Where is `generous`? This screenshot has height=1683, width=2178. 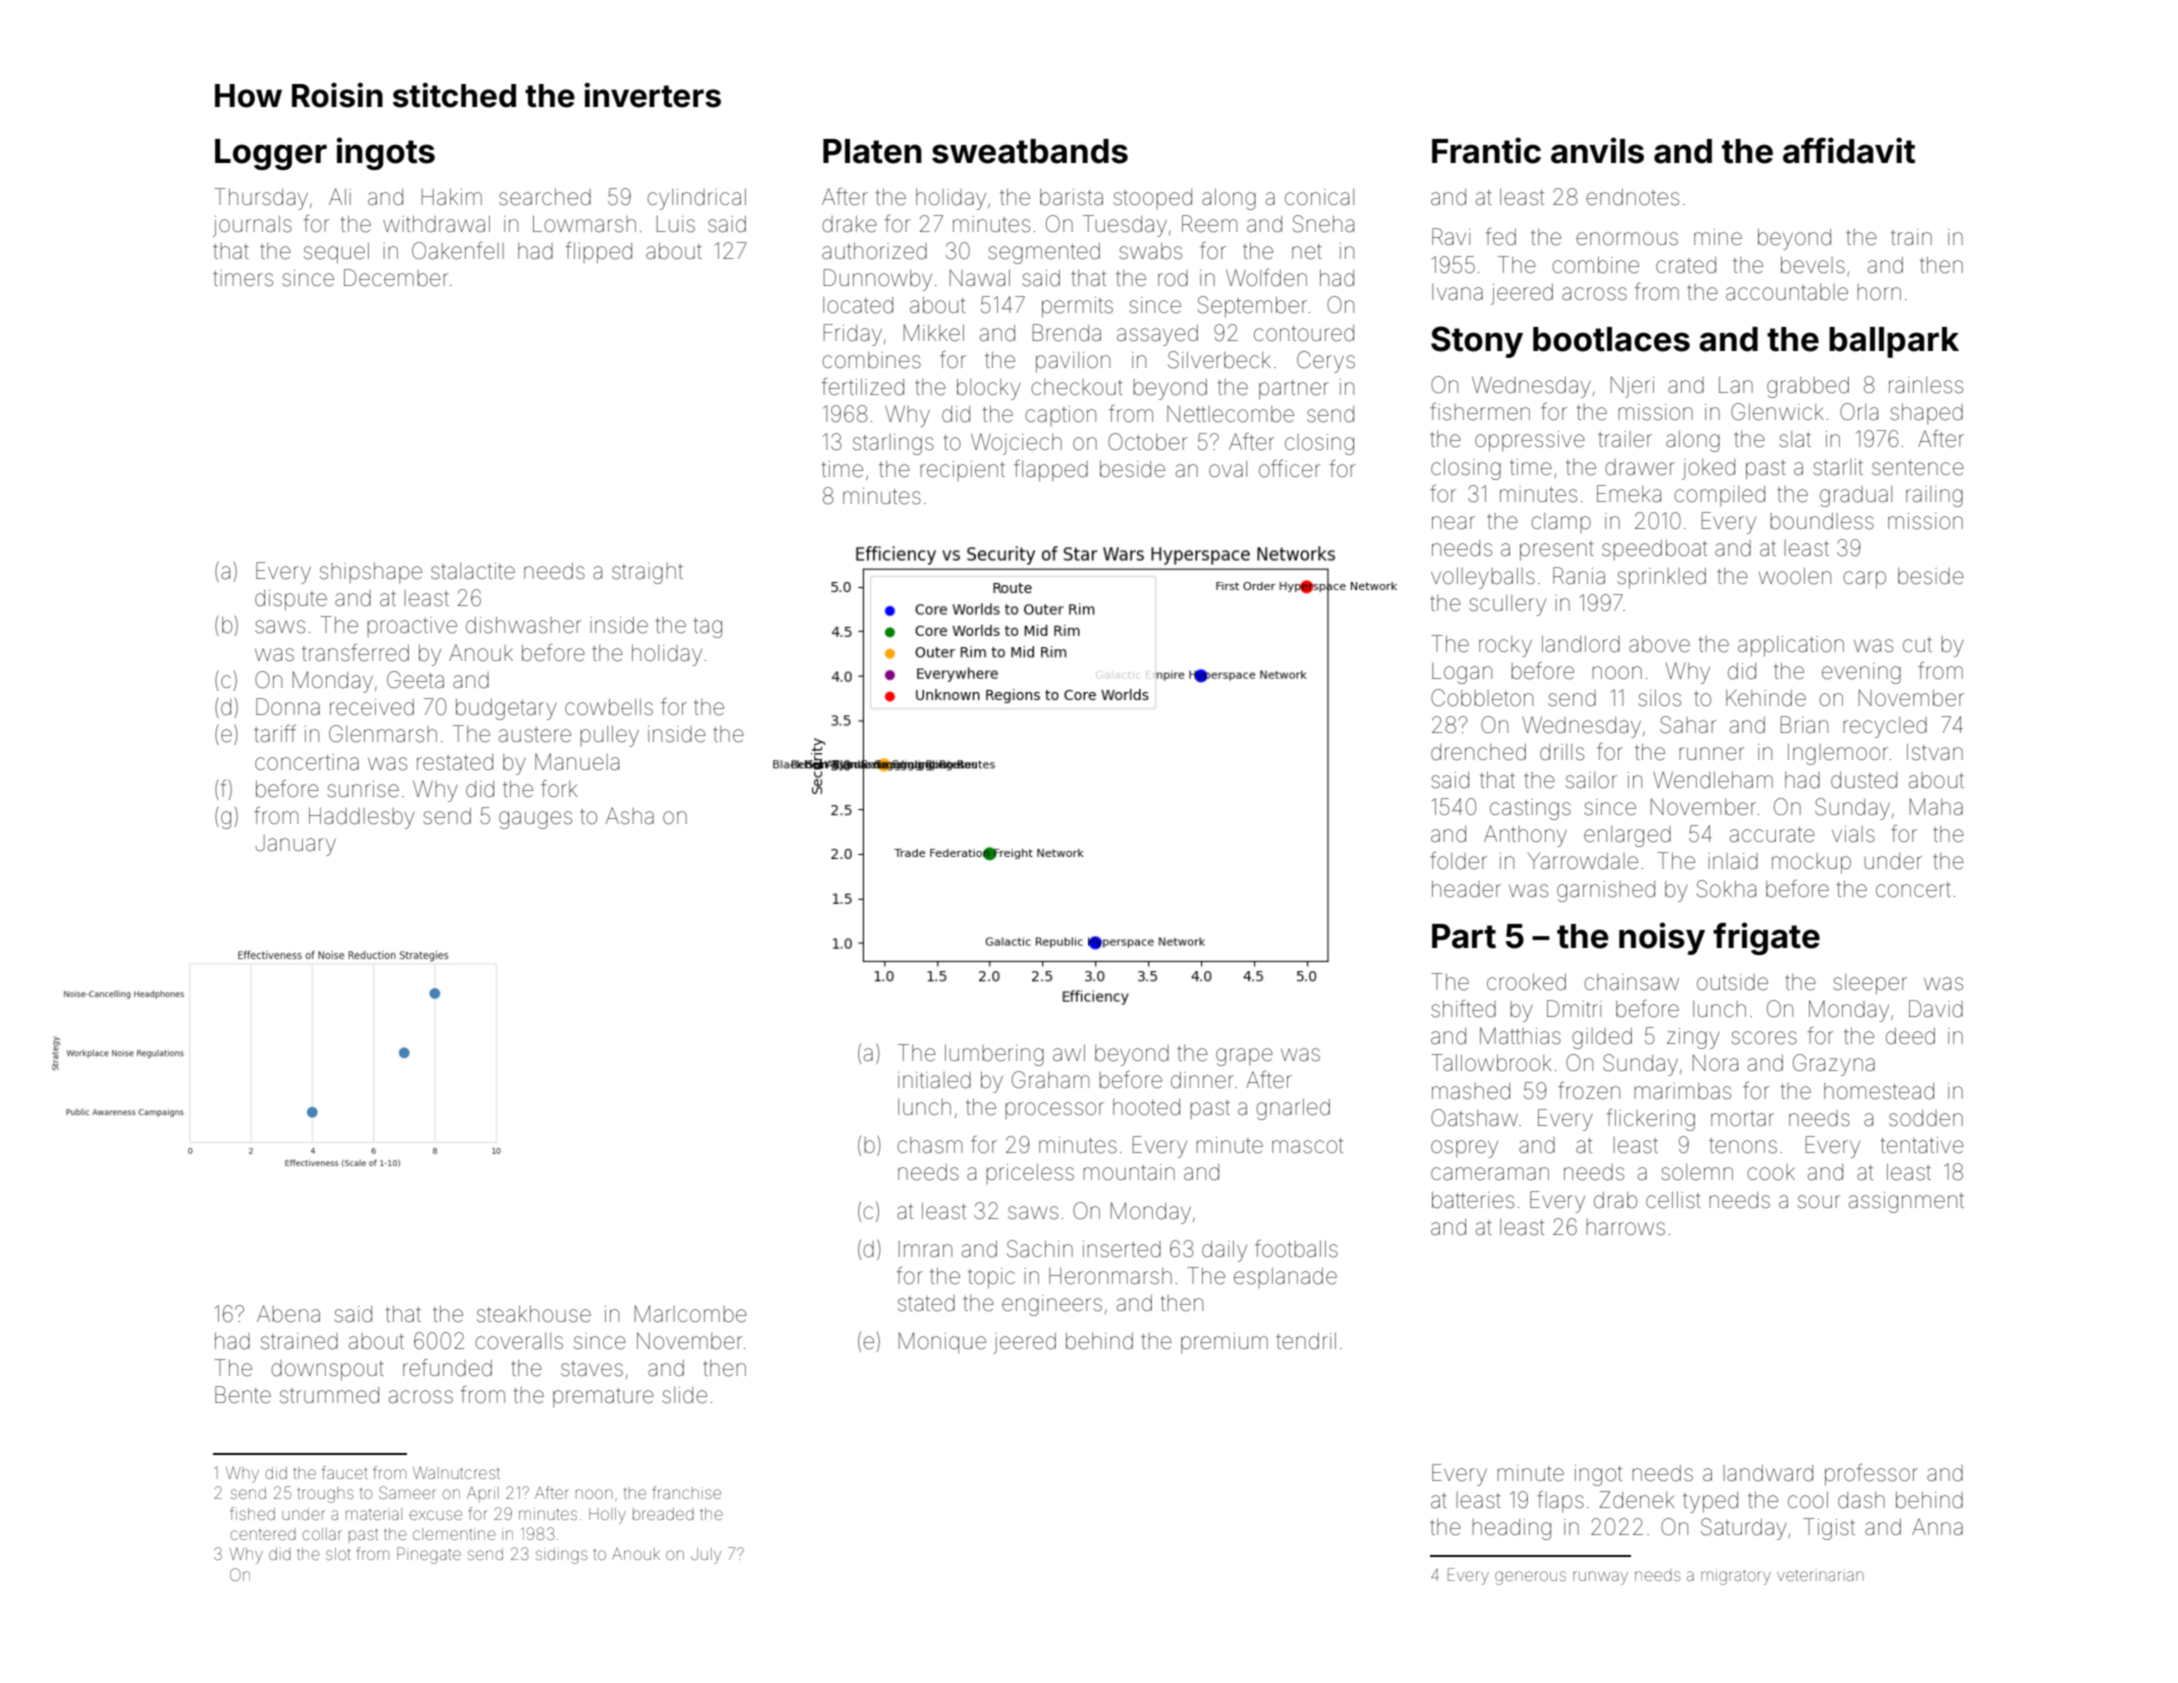
generous is located at coordinates (1530, 1578).
